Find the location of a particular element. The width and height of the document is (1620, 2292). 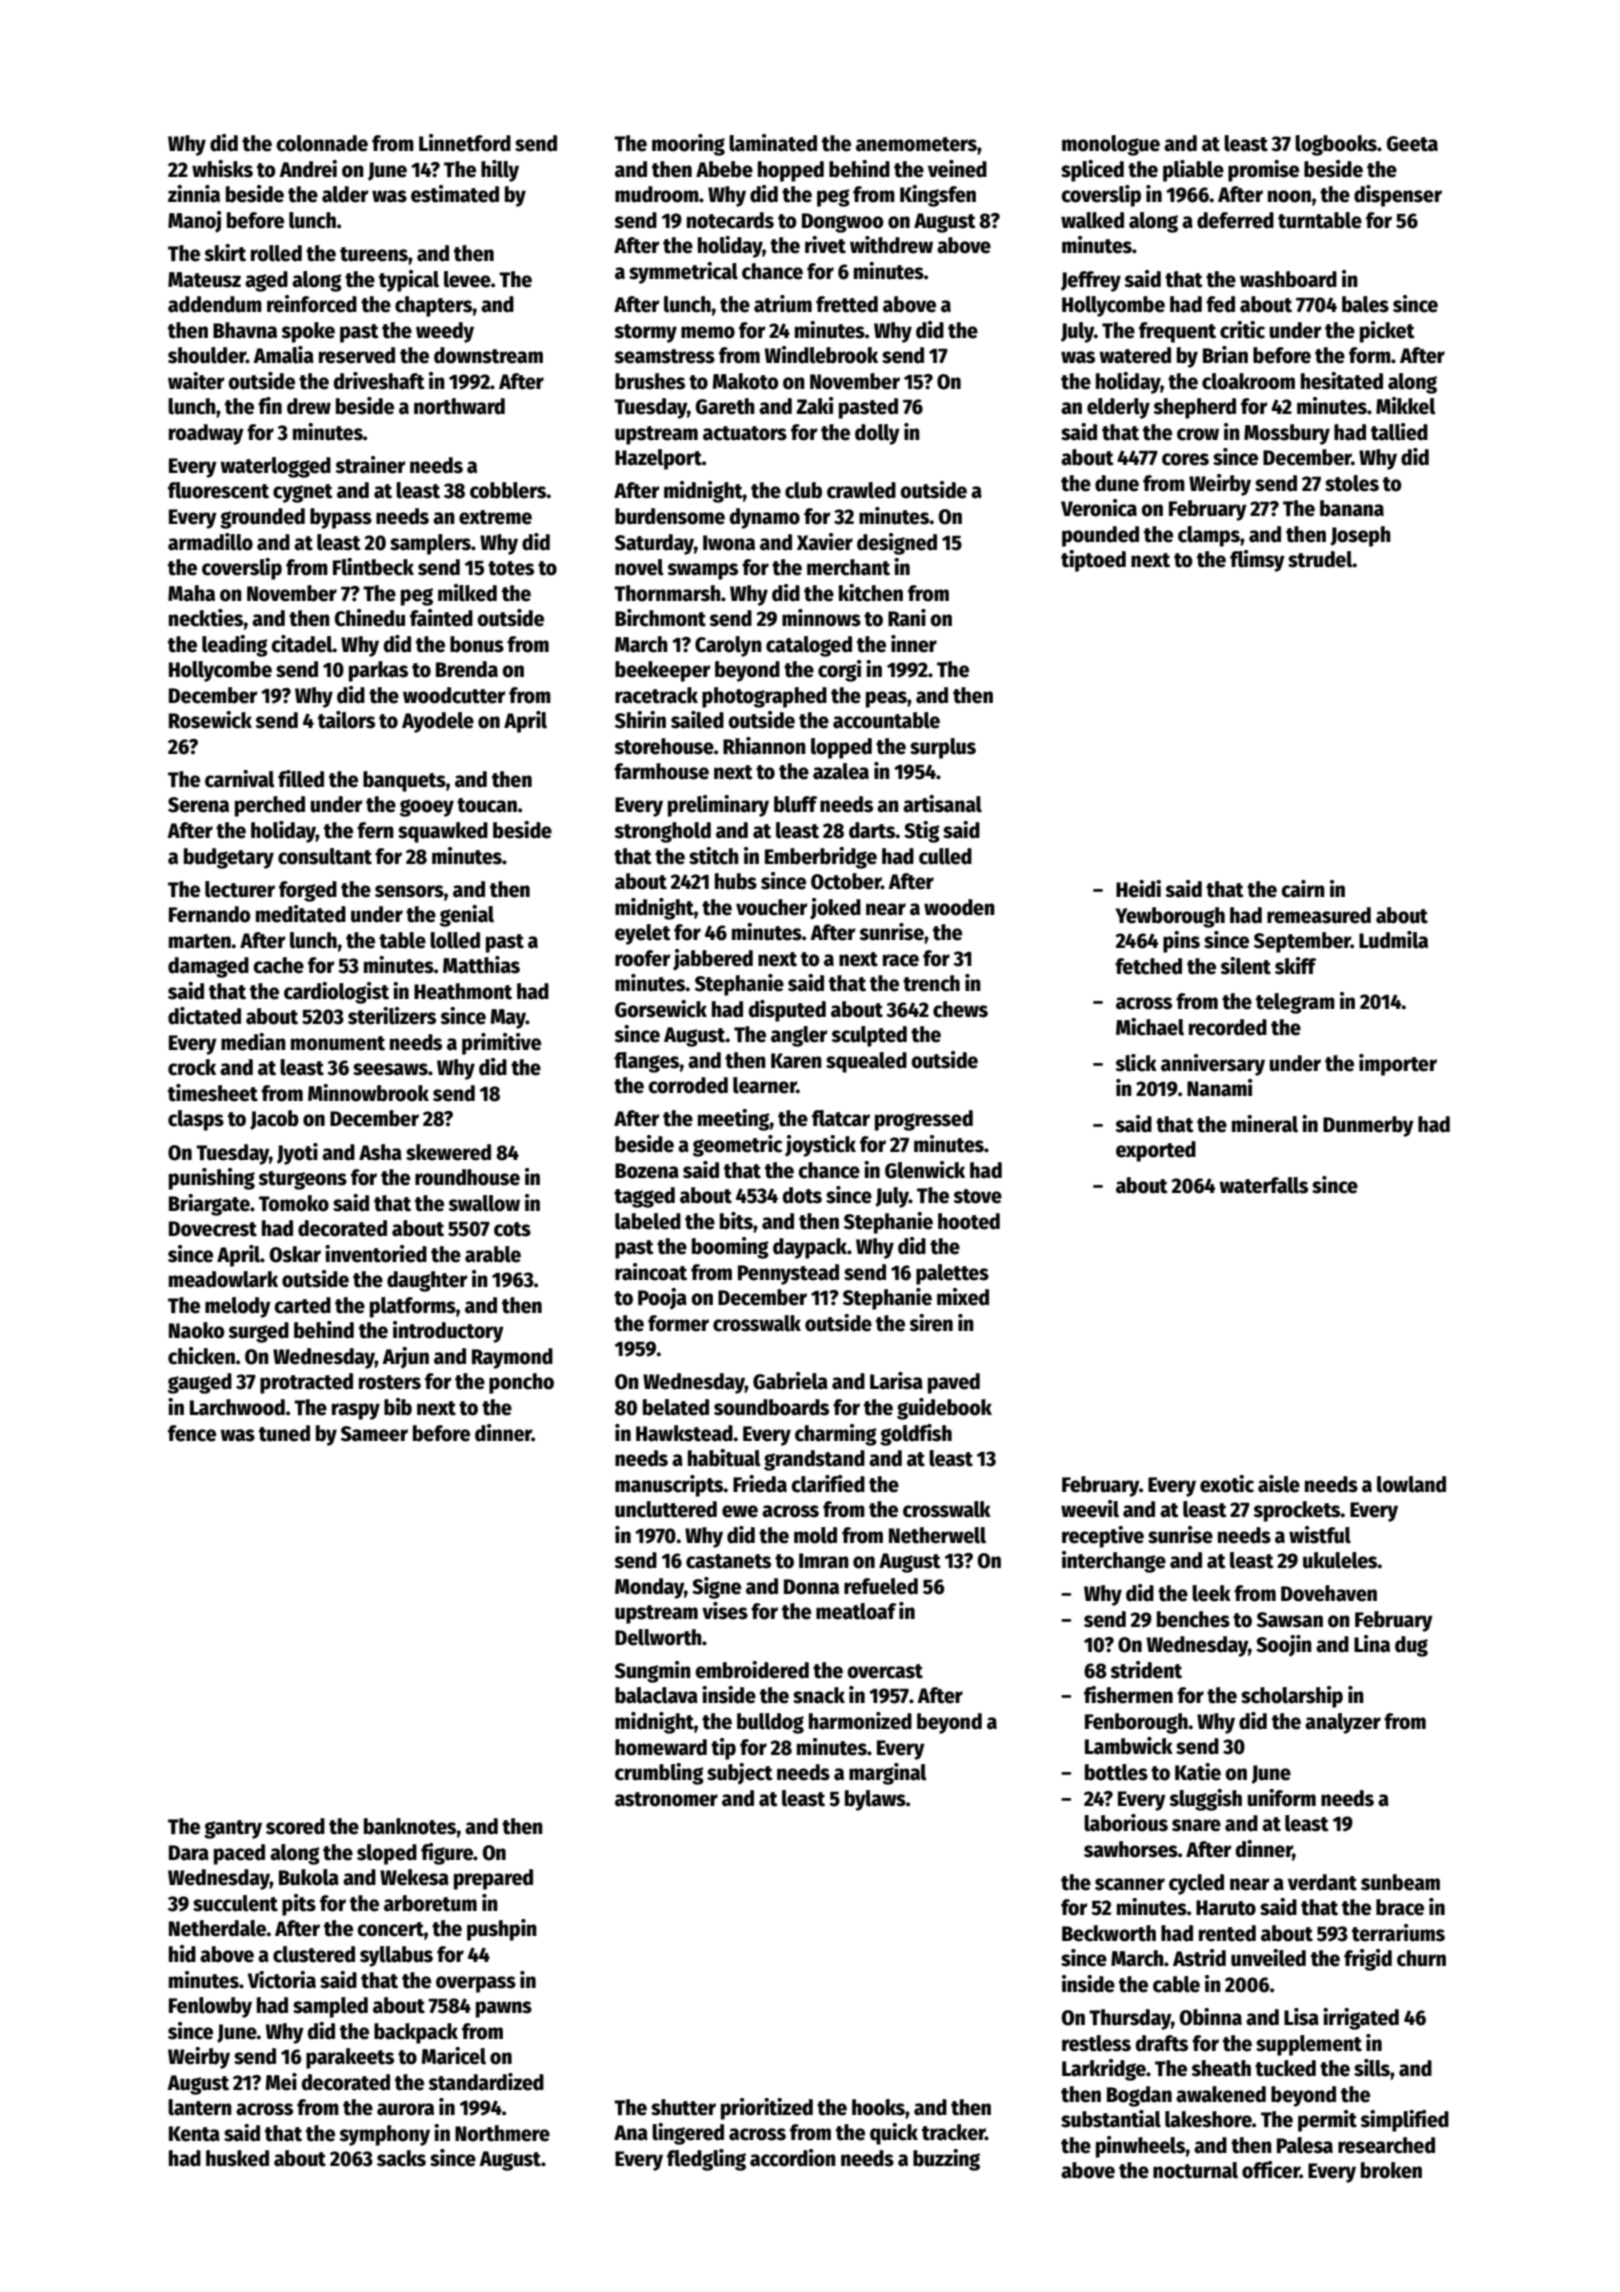

meeting is located at coordinates (734, 1120).
